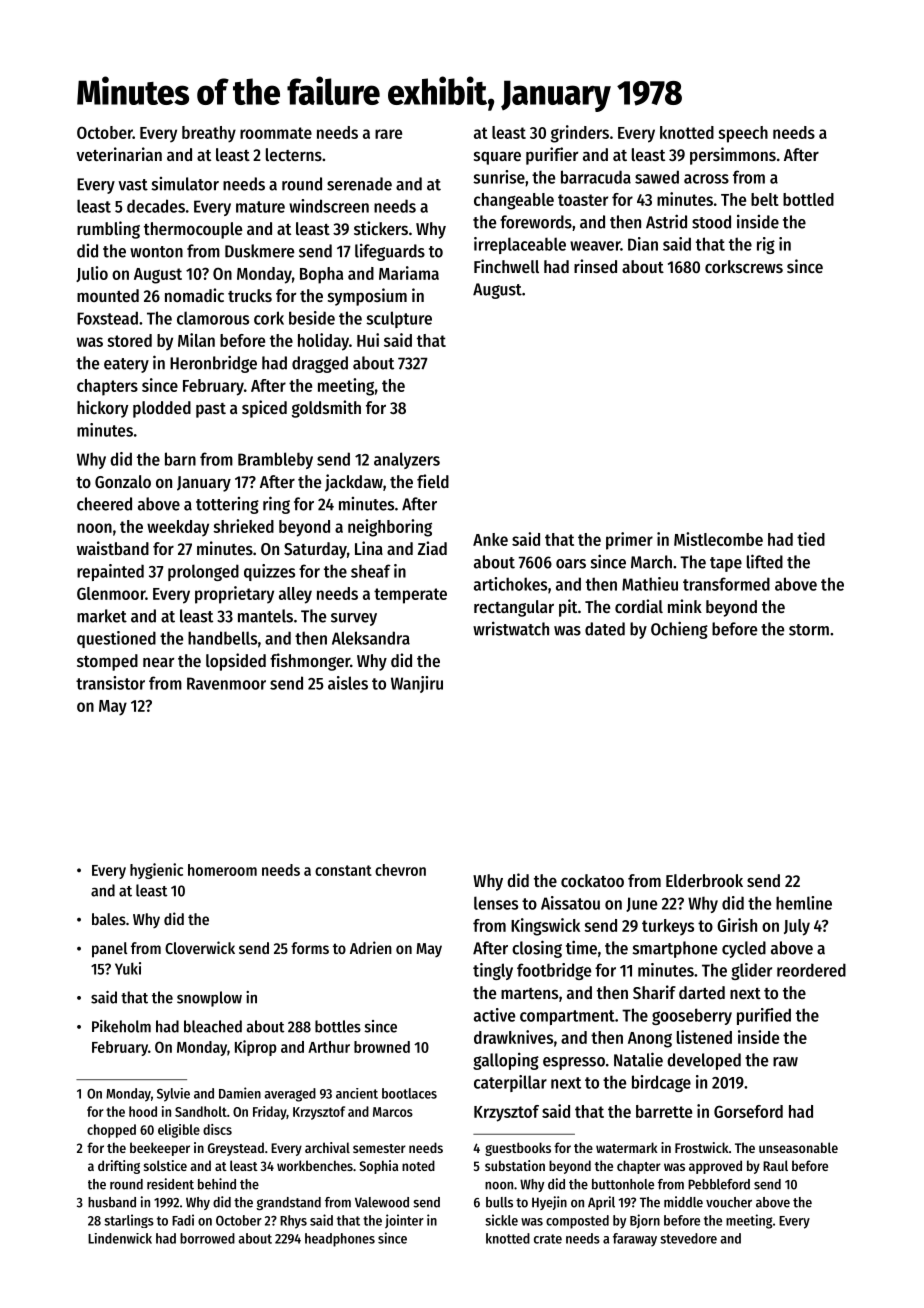 The height and width of the page is (1308, 924). Describe the element at coordinates (243, 526) in the page. I see `shrieked` at that location.
